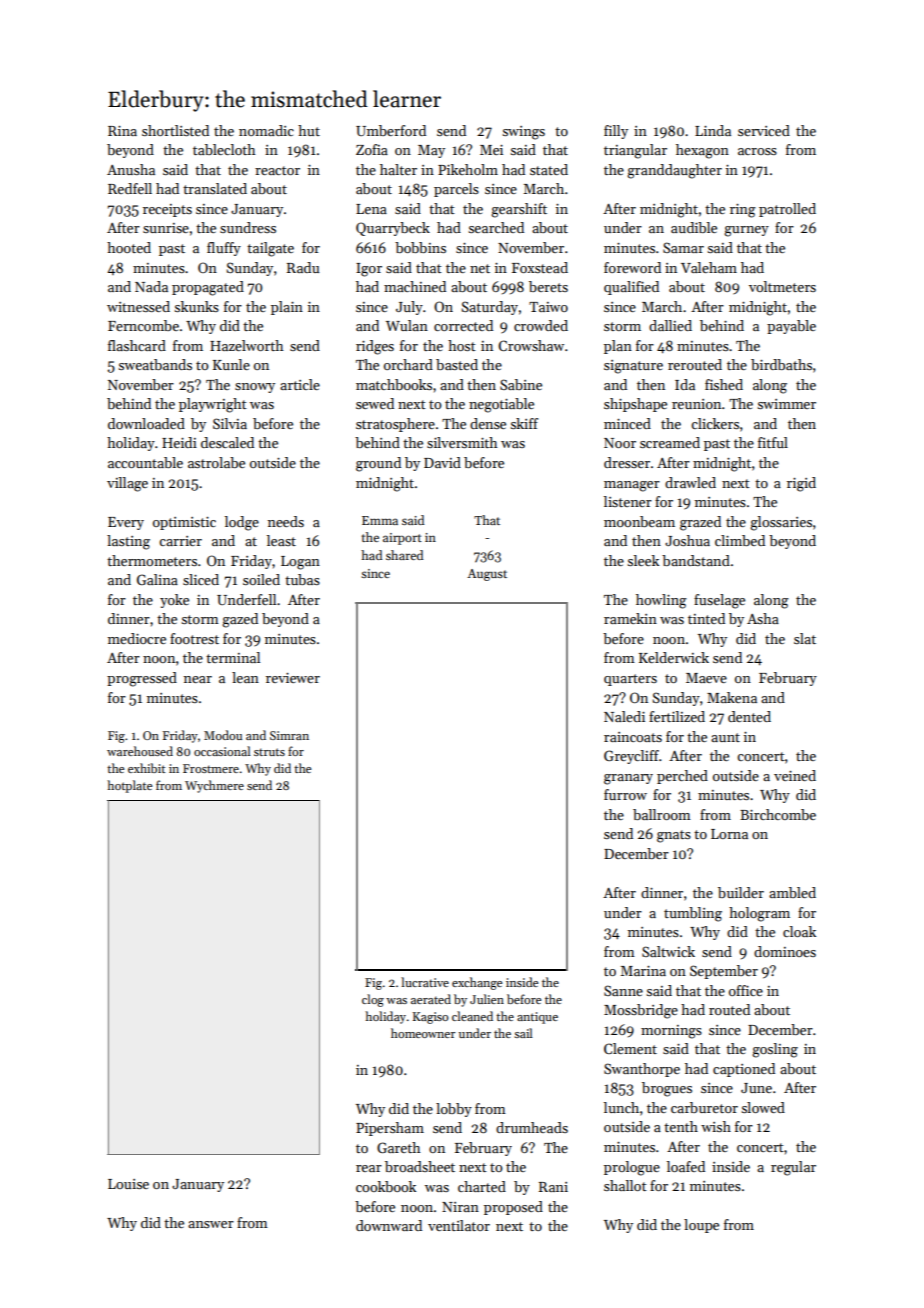  What do you see at coordinates (628, 501) in the screenshot?
I see `listener` at bounding box center [628, 501].
